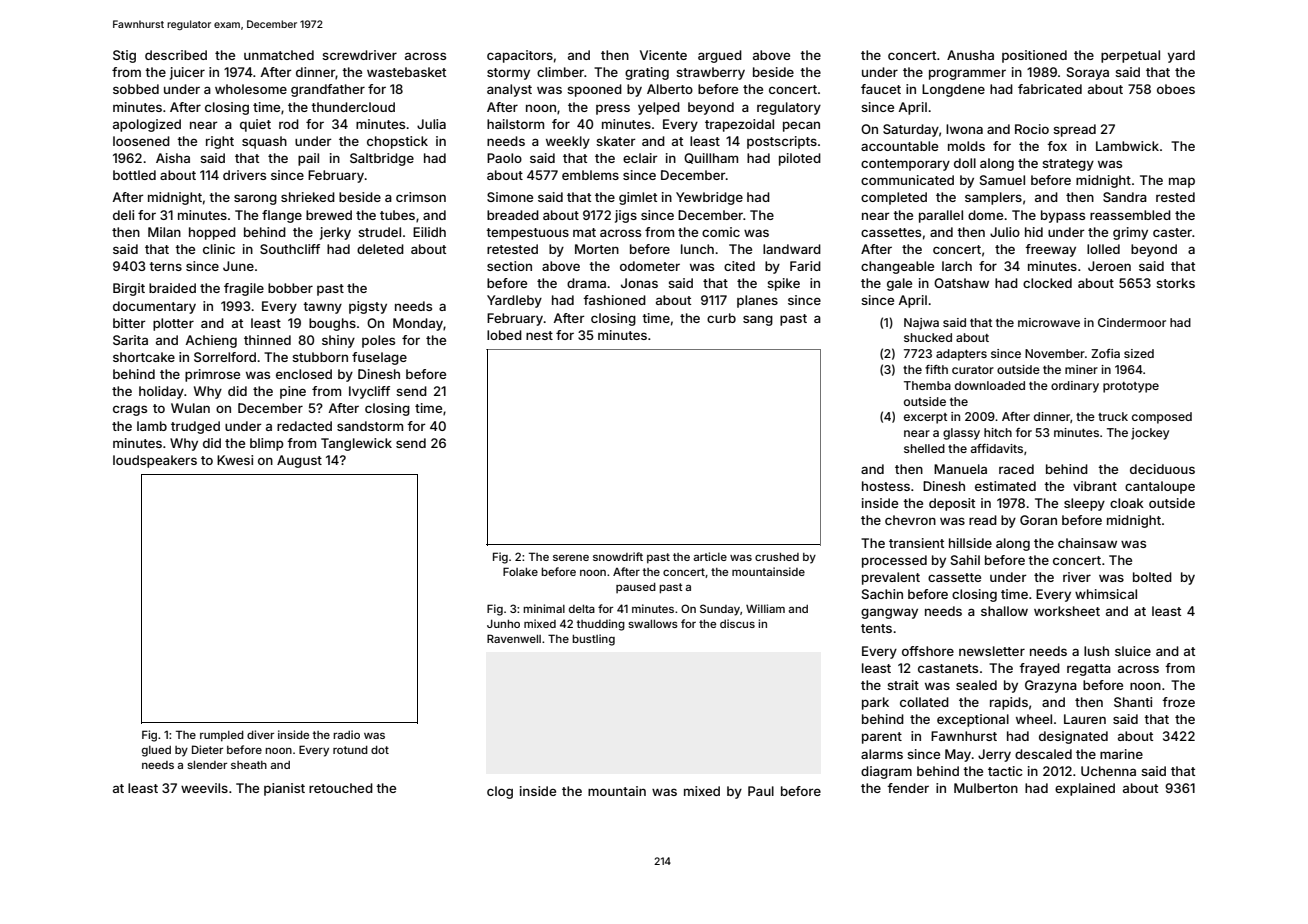  What do you see at coordinates (520, 571) in the image?
I see `Folake` at bounding box center [520, 571].
